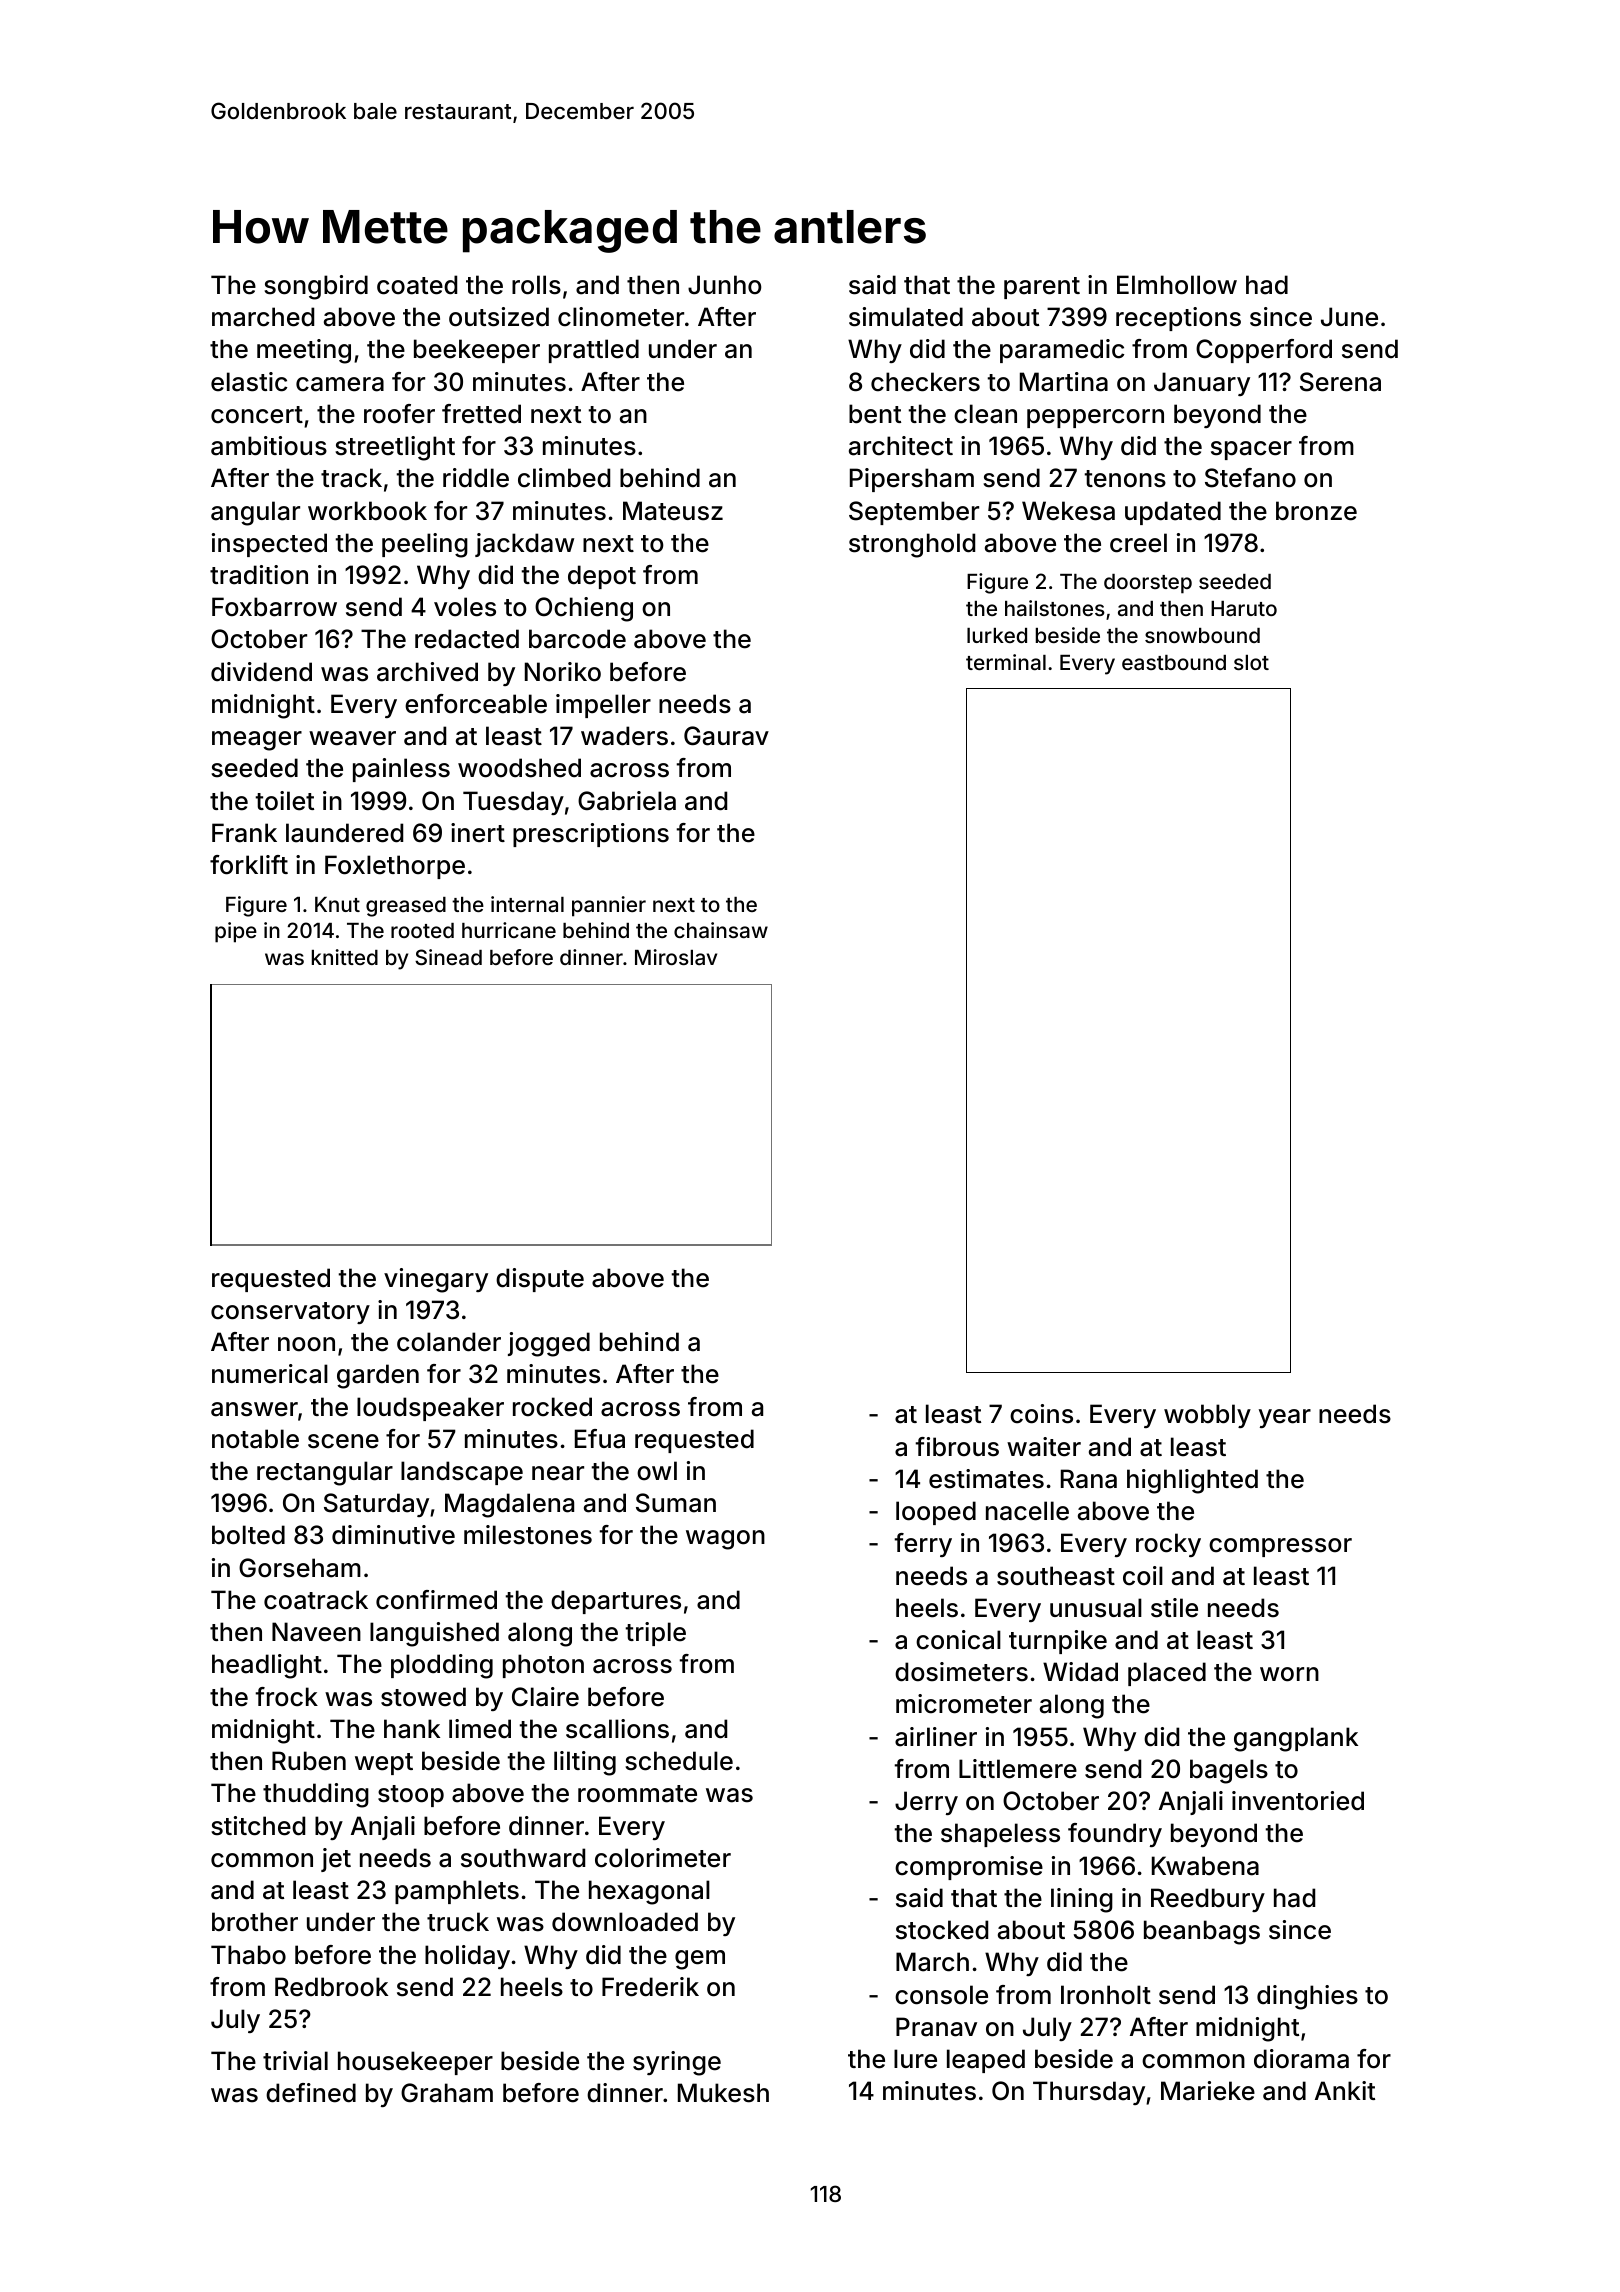 Image resolution: width=1620 pixels, height=2292 pixels. I want to click on eastbound, so click(1174, 662).
